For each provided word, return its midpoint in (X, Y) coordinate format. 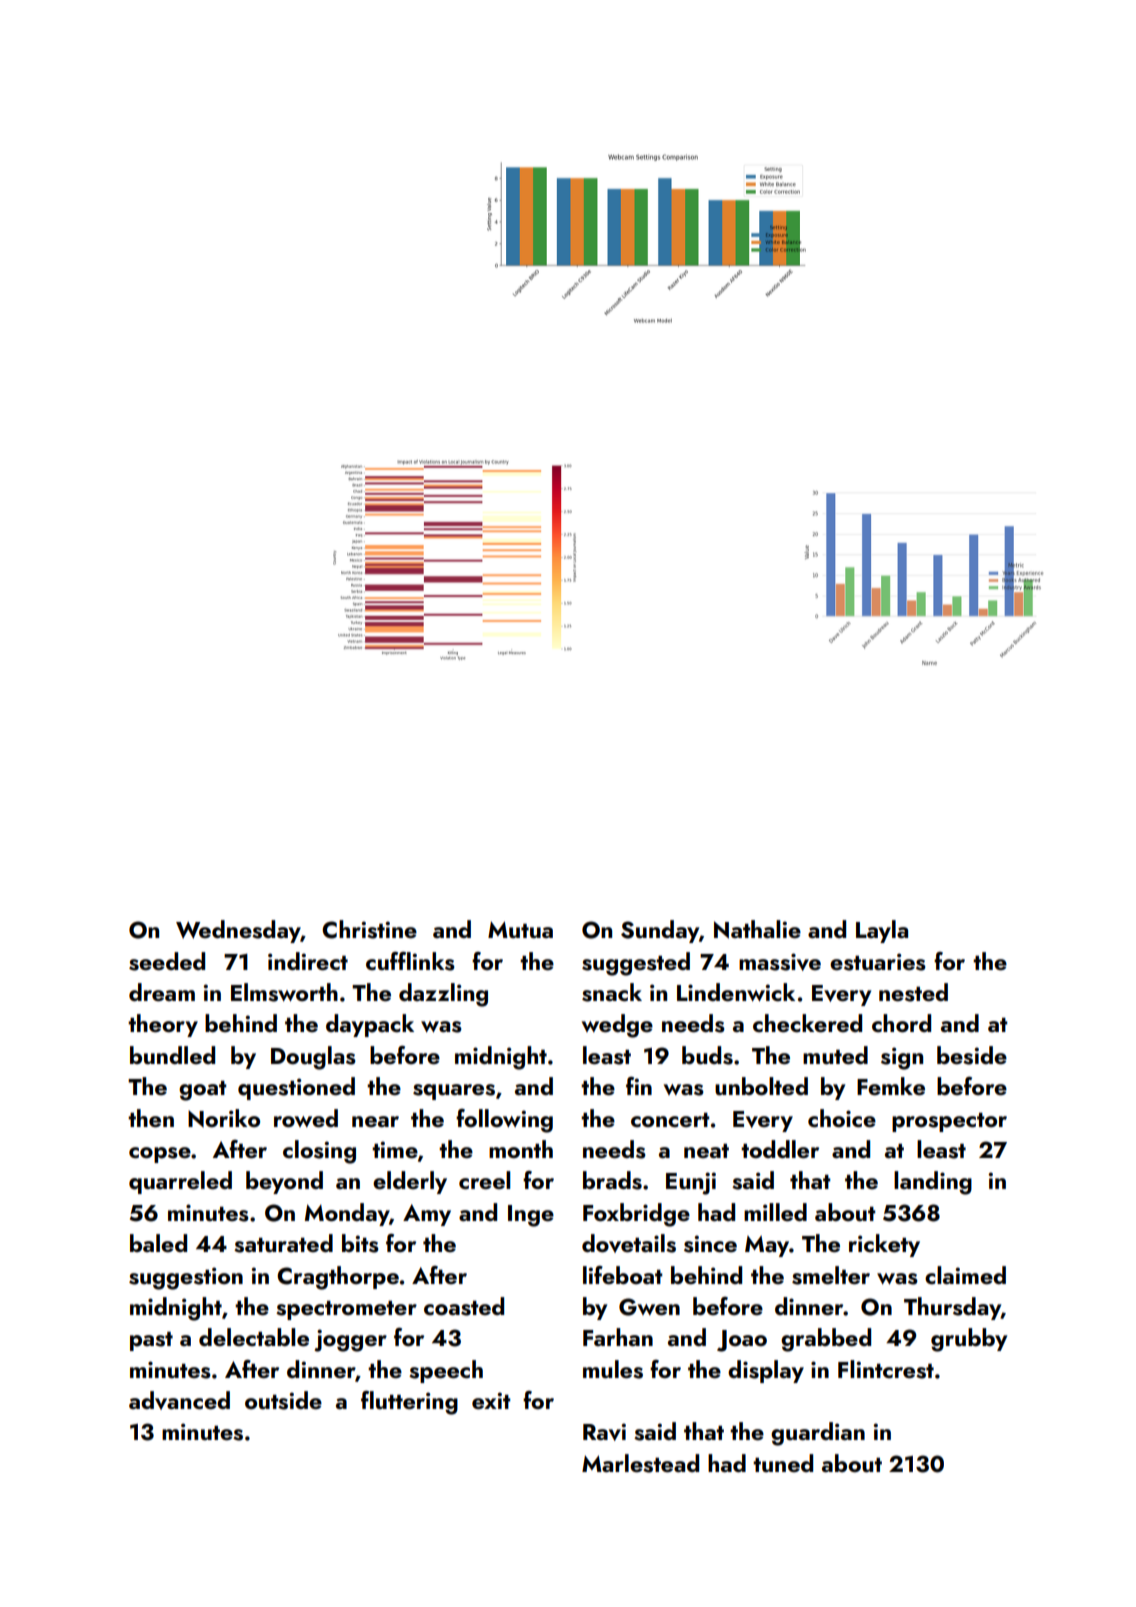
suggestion (186, 1278)
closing (319, 1152)
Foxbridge (636, 1215)
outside (283, 1400)
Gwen (649, 1307)
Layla (882, 931)
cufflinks (410, 961)
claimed (965, 1275)
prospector (949, 1122)
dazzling (443, 995)
